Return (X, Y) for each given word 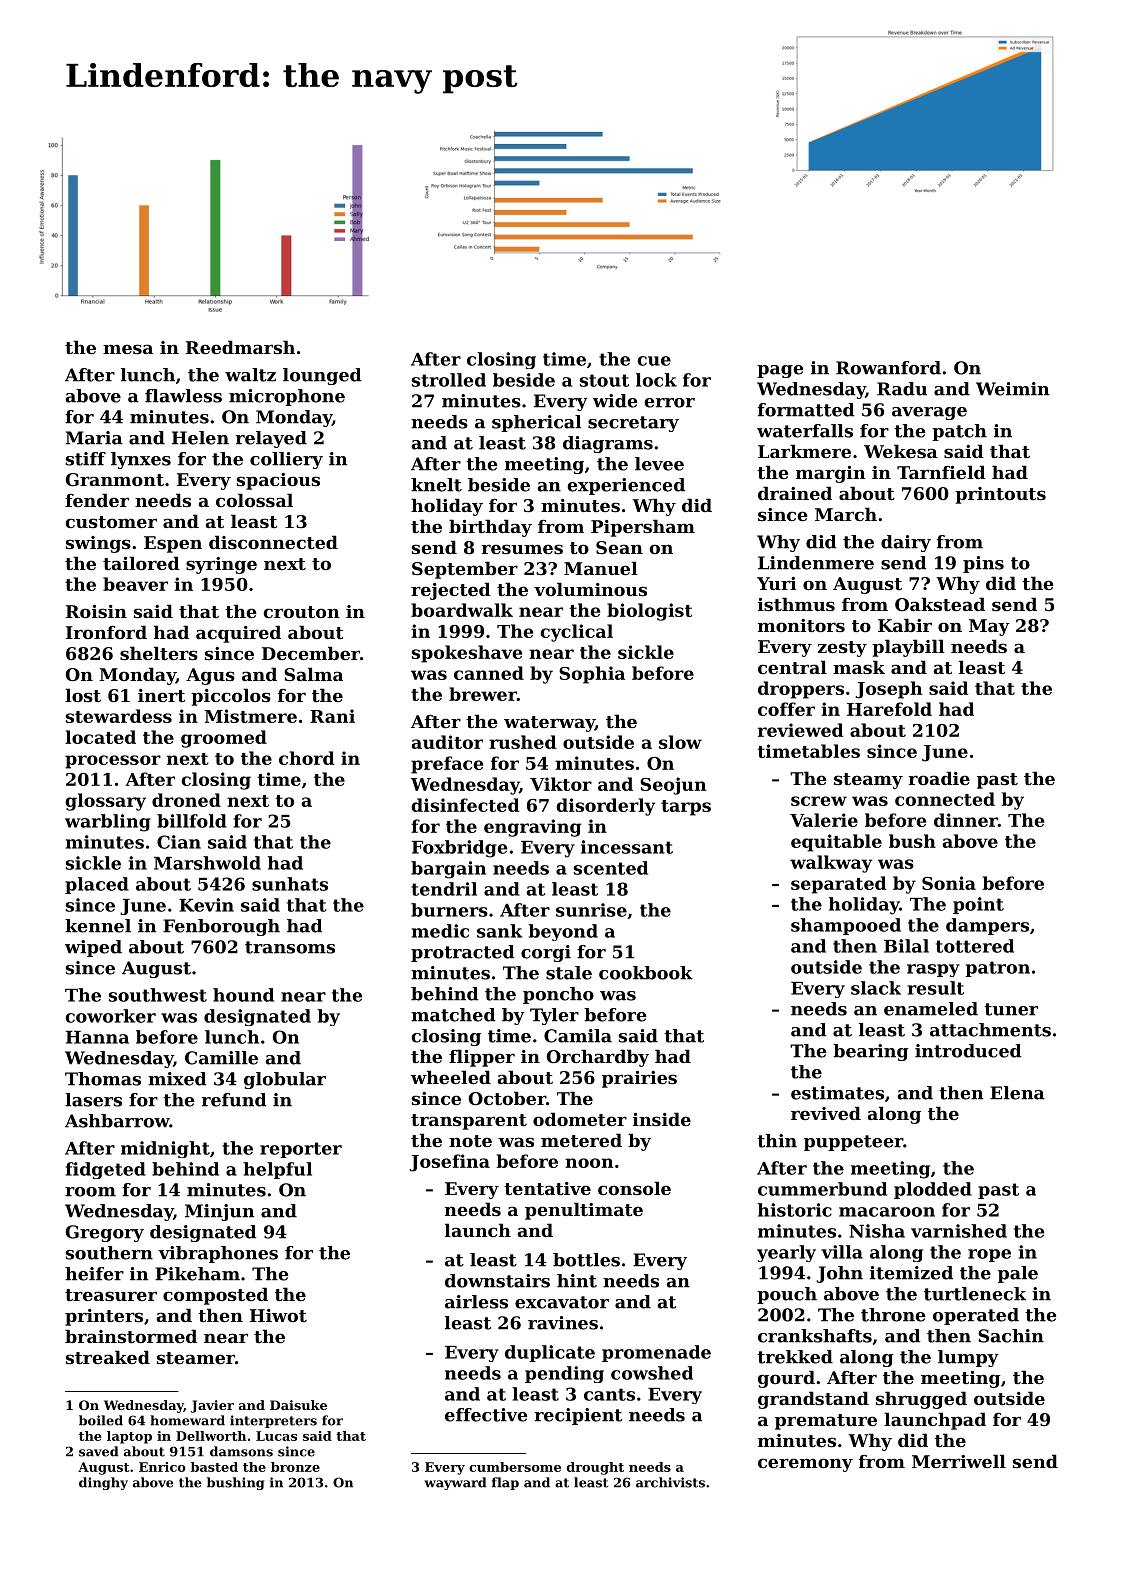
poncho (558, 995)
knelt (436, 485)
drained (795, 493)
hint (577, 1281)
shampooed (846, 926)
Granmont (115, 479)
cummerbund (822, 1189)
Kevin (206, 905)
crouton (301, 612)
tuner (1011, 1009)
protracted (462, 953)
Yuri (776, 583)
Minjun (219, 1212)
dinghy (103, 1483)
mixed (177, 1079)
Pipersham (643, 528)
